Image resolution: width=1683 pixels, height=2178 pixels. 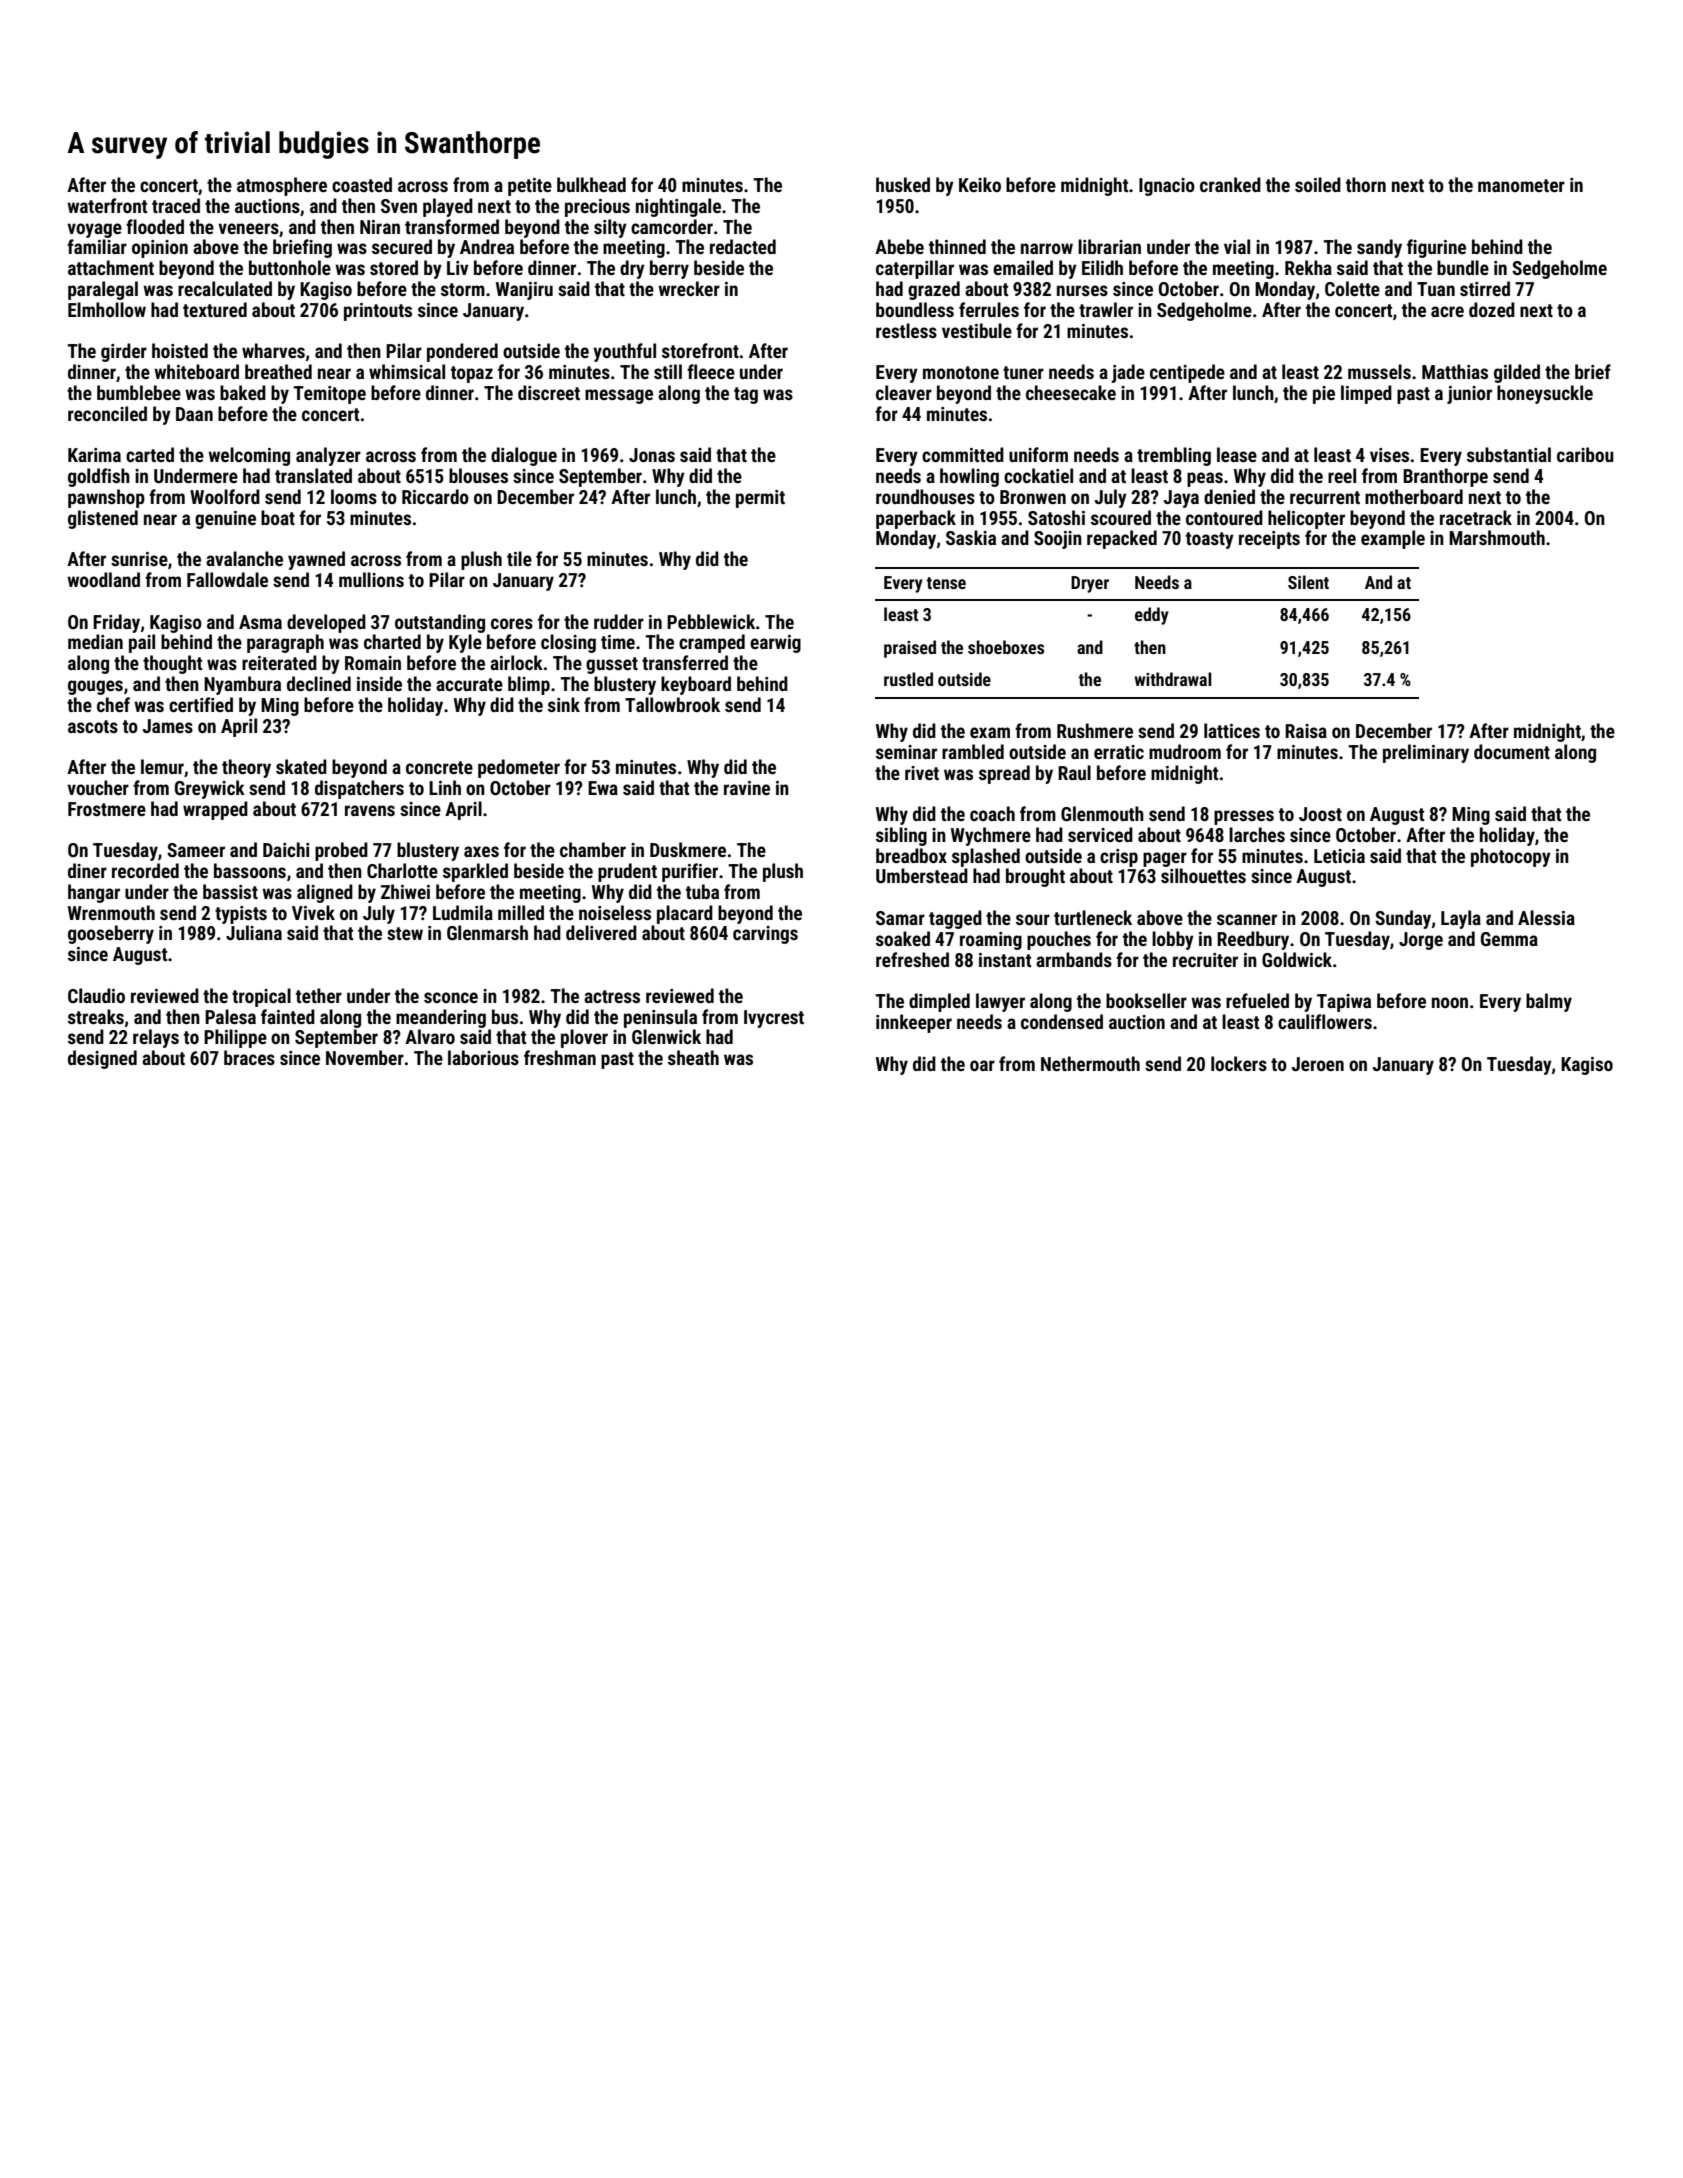 What do you see at coordinates (1306, 731) in the screenshot?
I see `Raisa` at bounding box center [1306, 731].
